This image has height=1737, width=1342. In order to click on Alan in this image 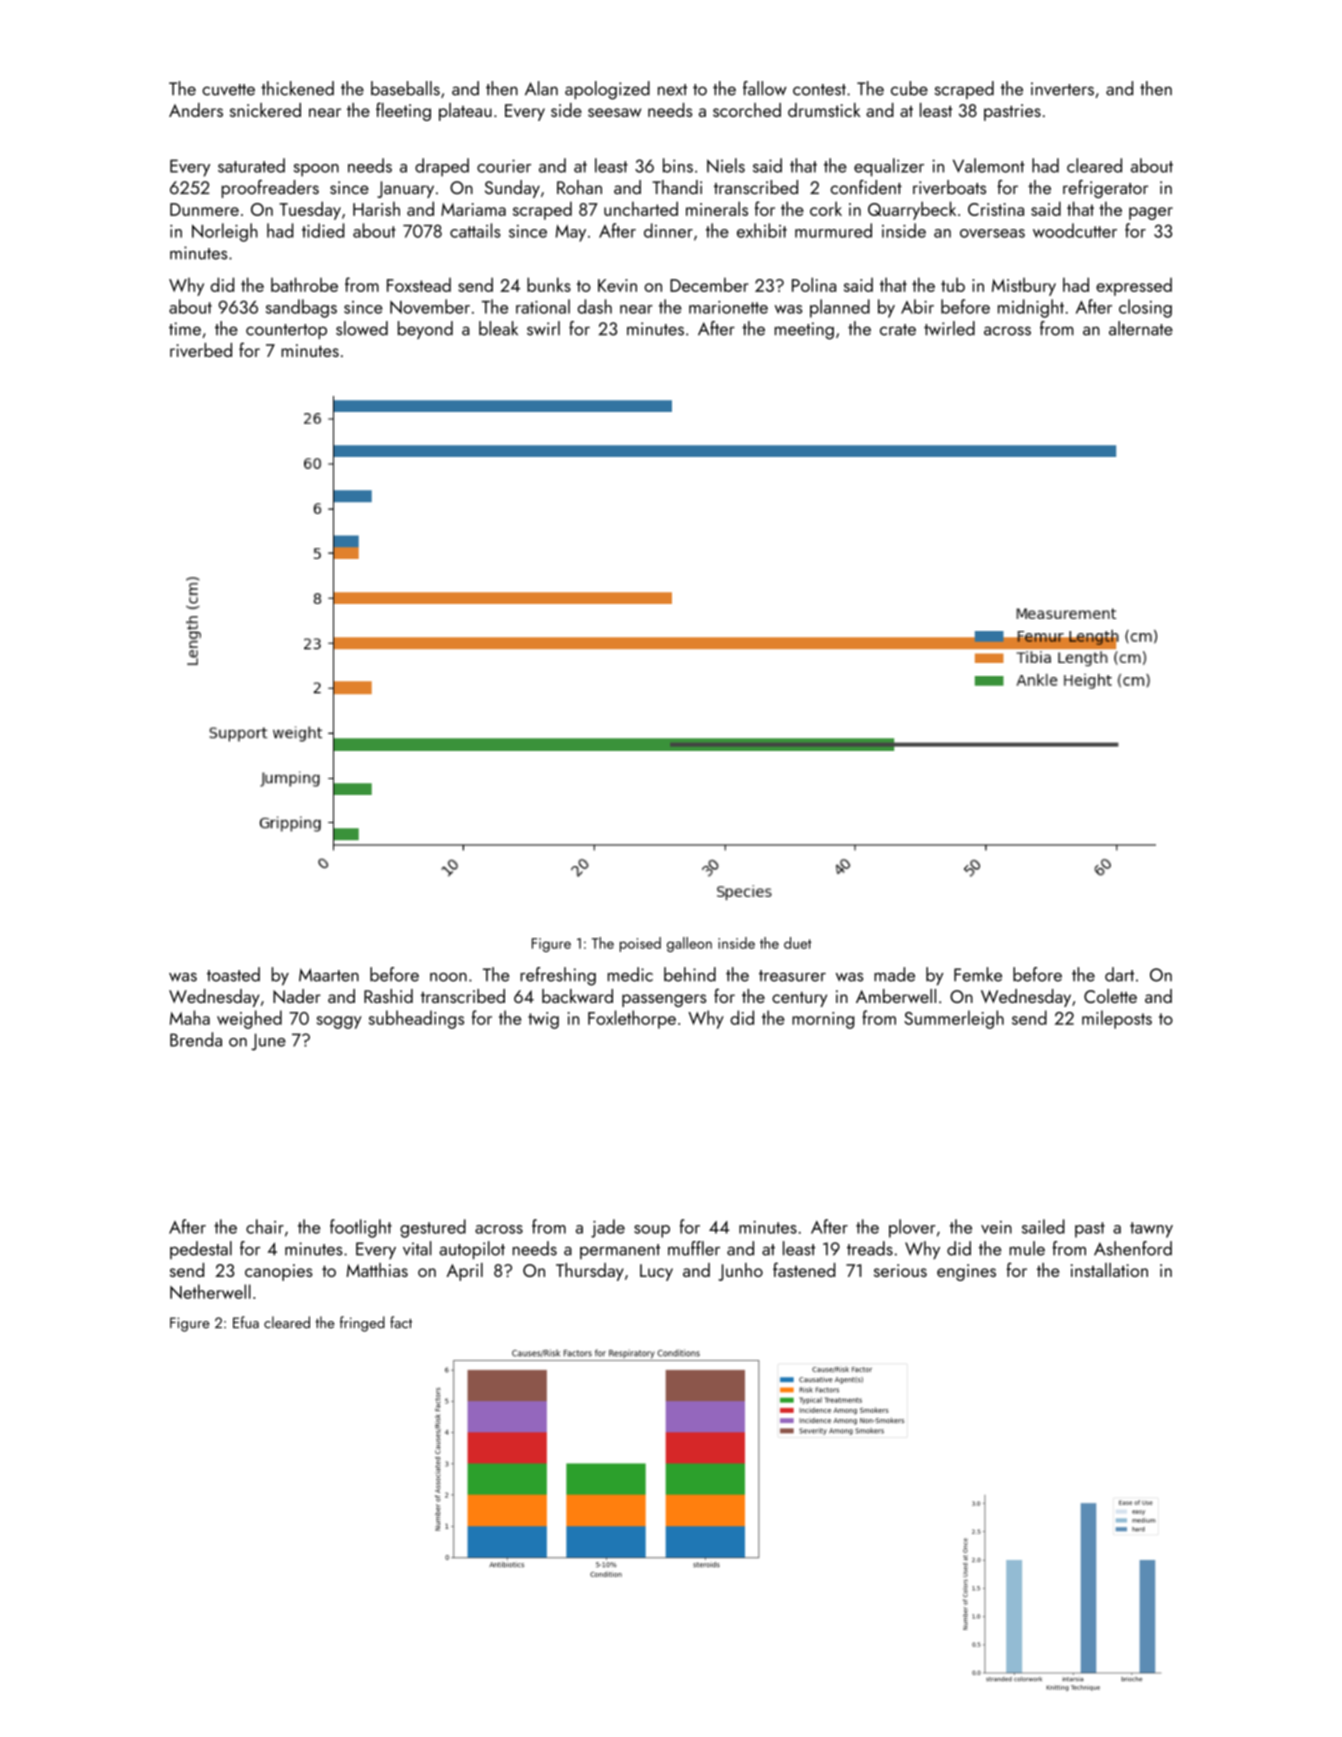, I will do `click(541, 88)`.
